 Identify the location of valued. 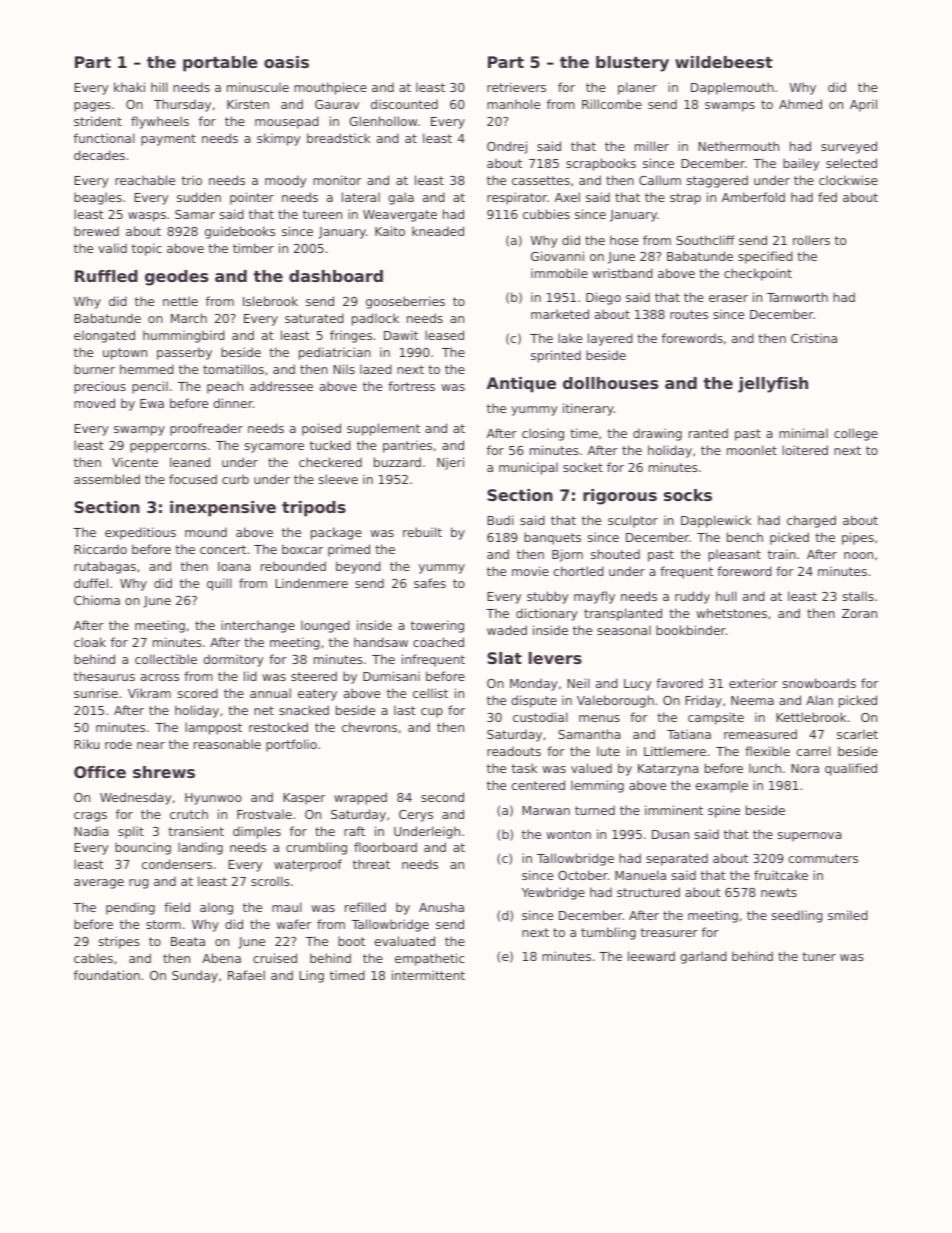
(591, 768).
